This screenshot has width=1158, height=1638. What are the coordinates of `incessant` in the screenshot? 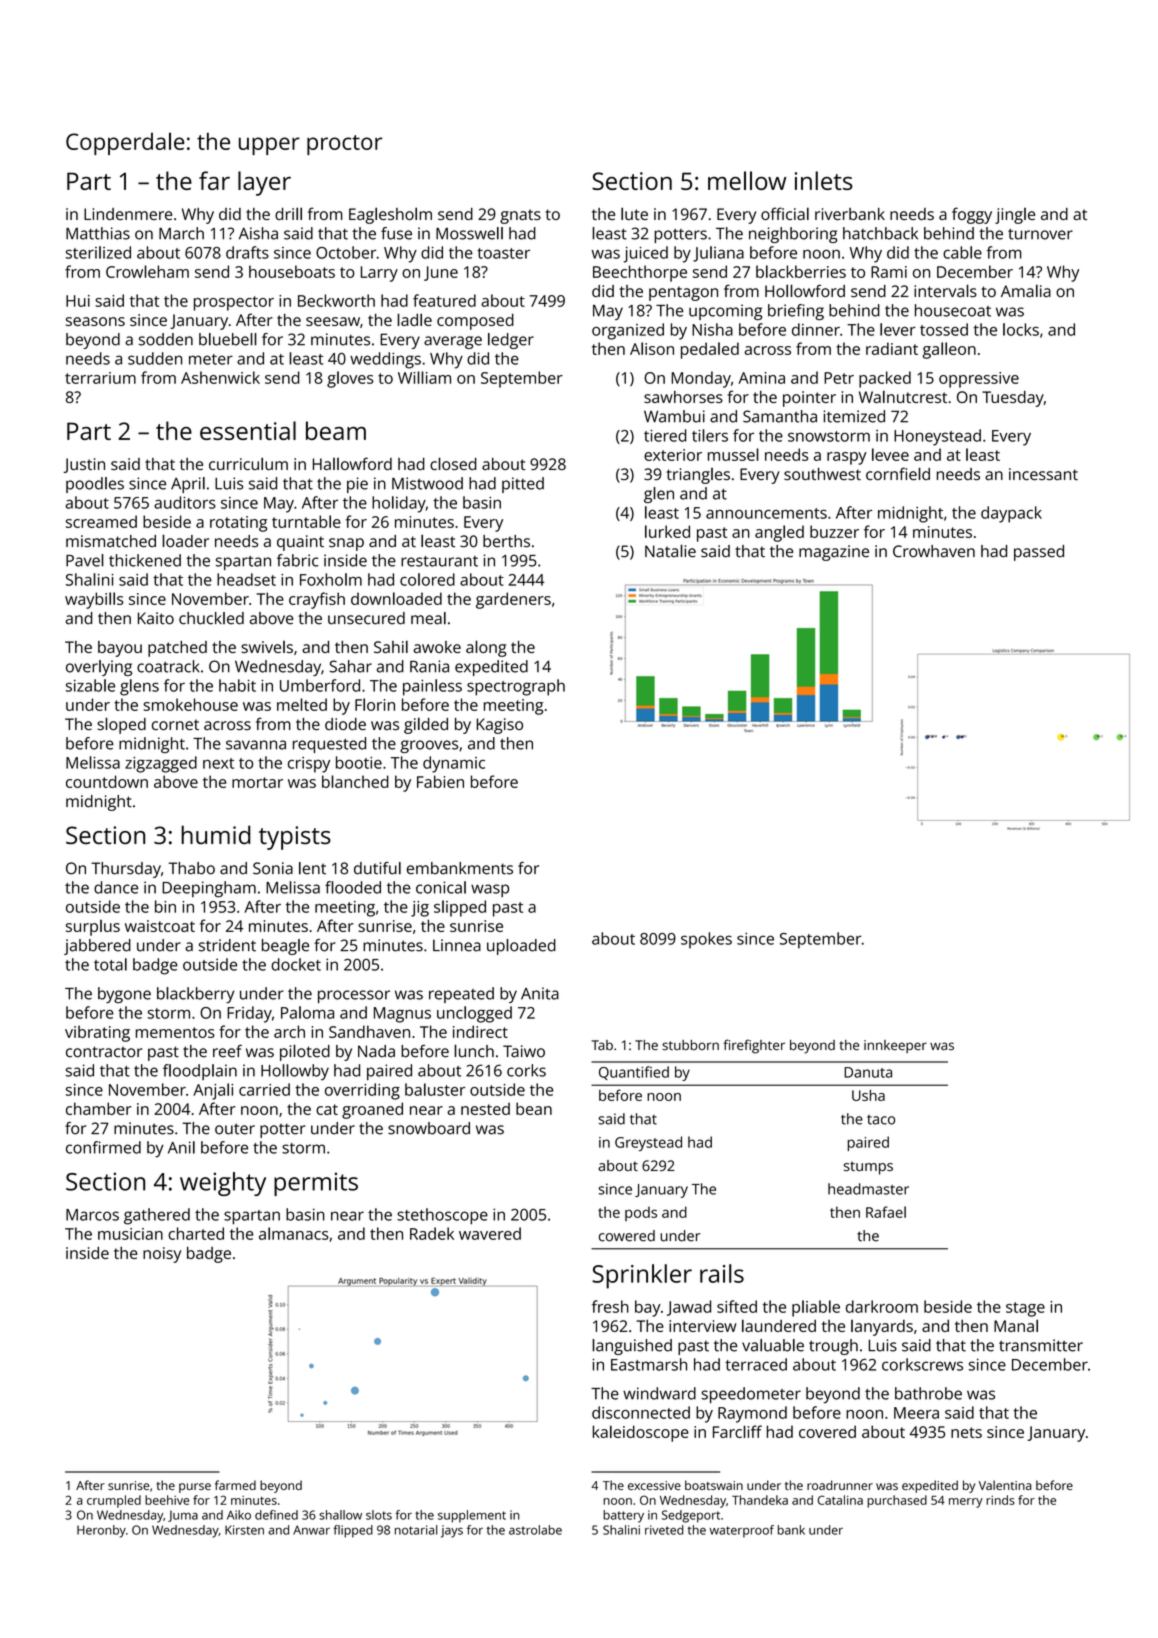 It's located at (1043, 474).
